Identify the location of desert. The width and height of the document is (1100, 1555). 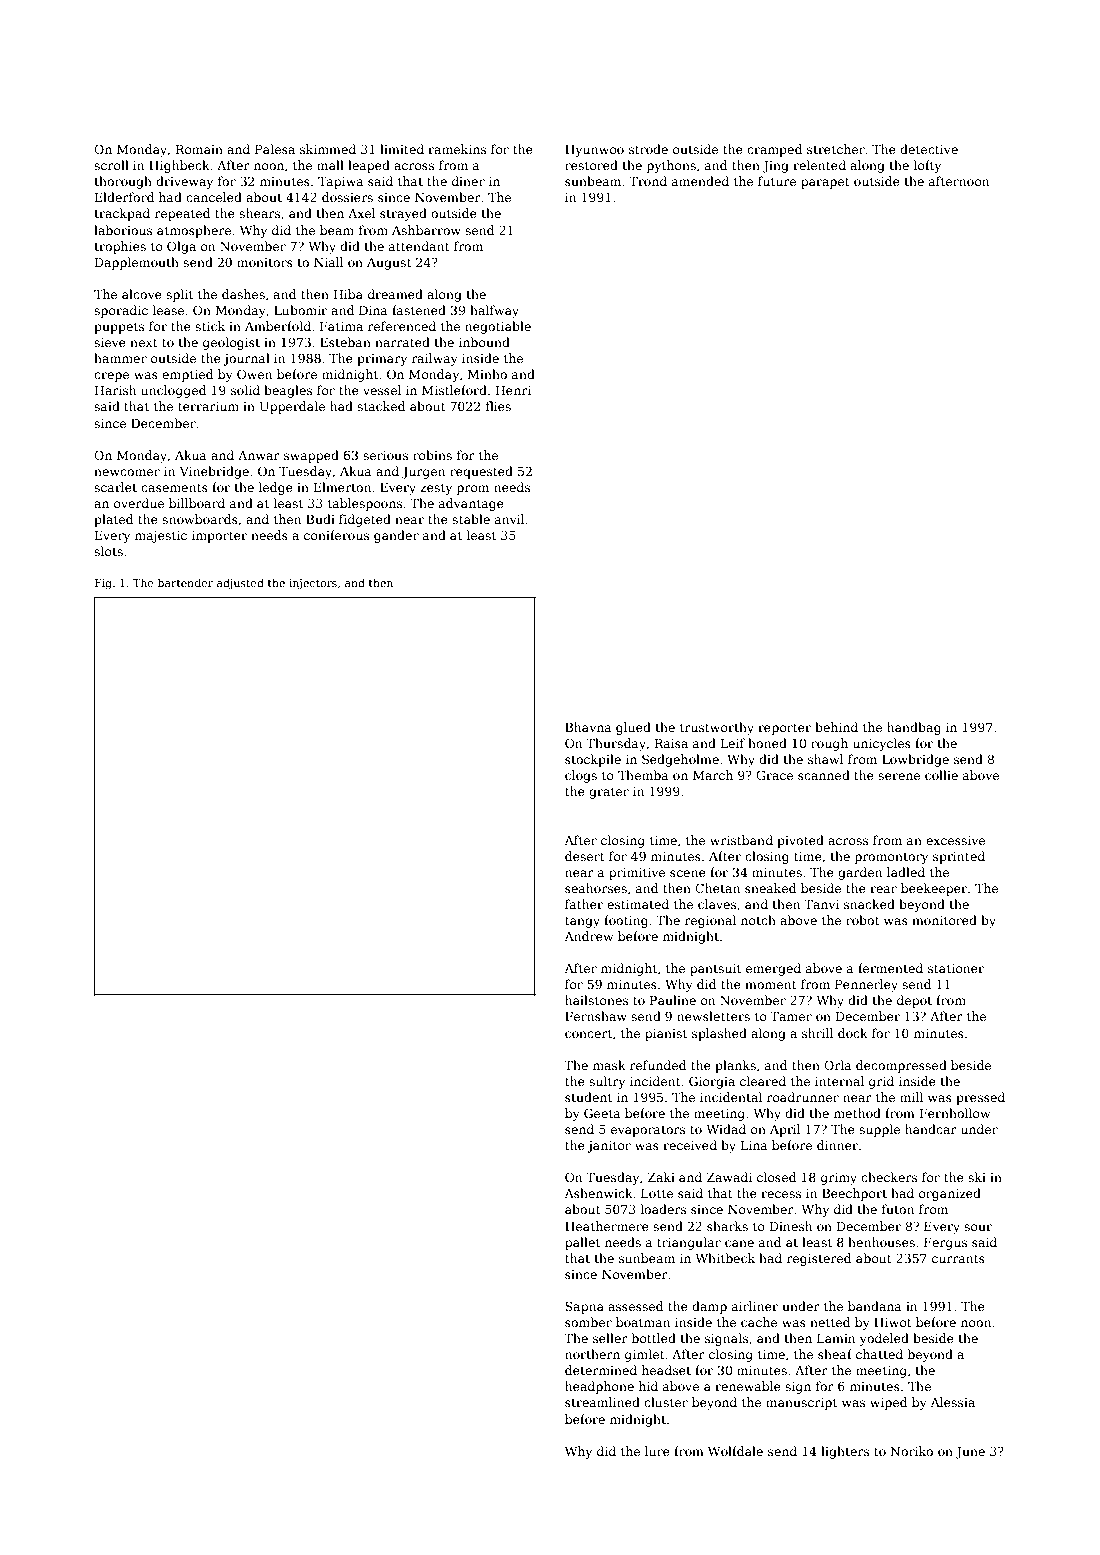
(585, 856).
